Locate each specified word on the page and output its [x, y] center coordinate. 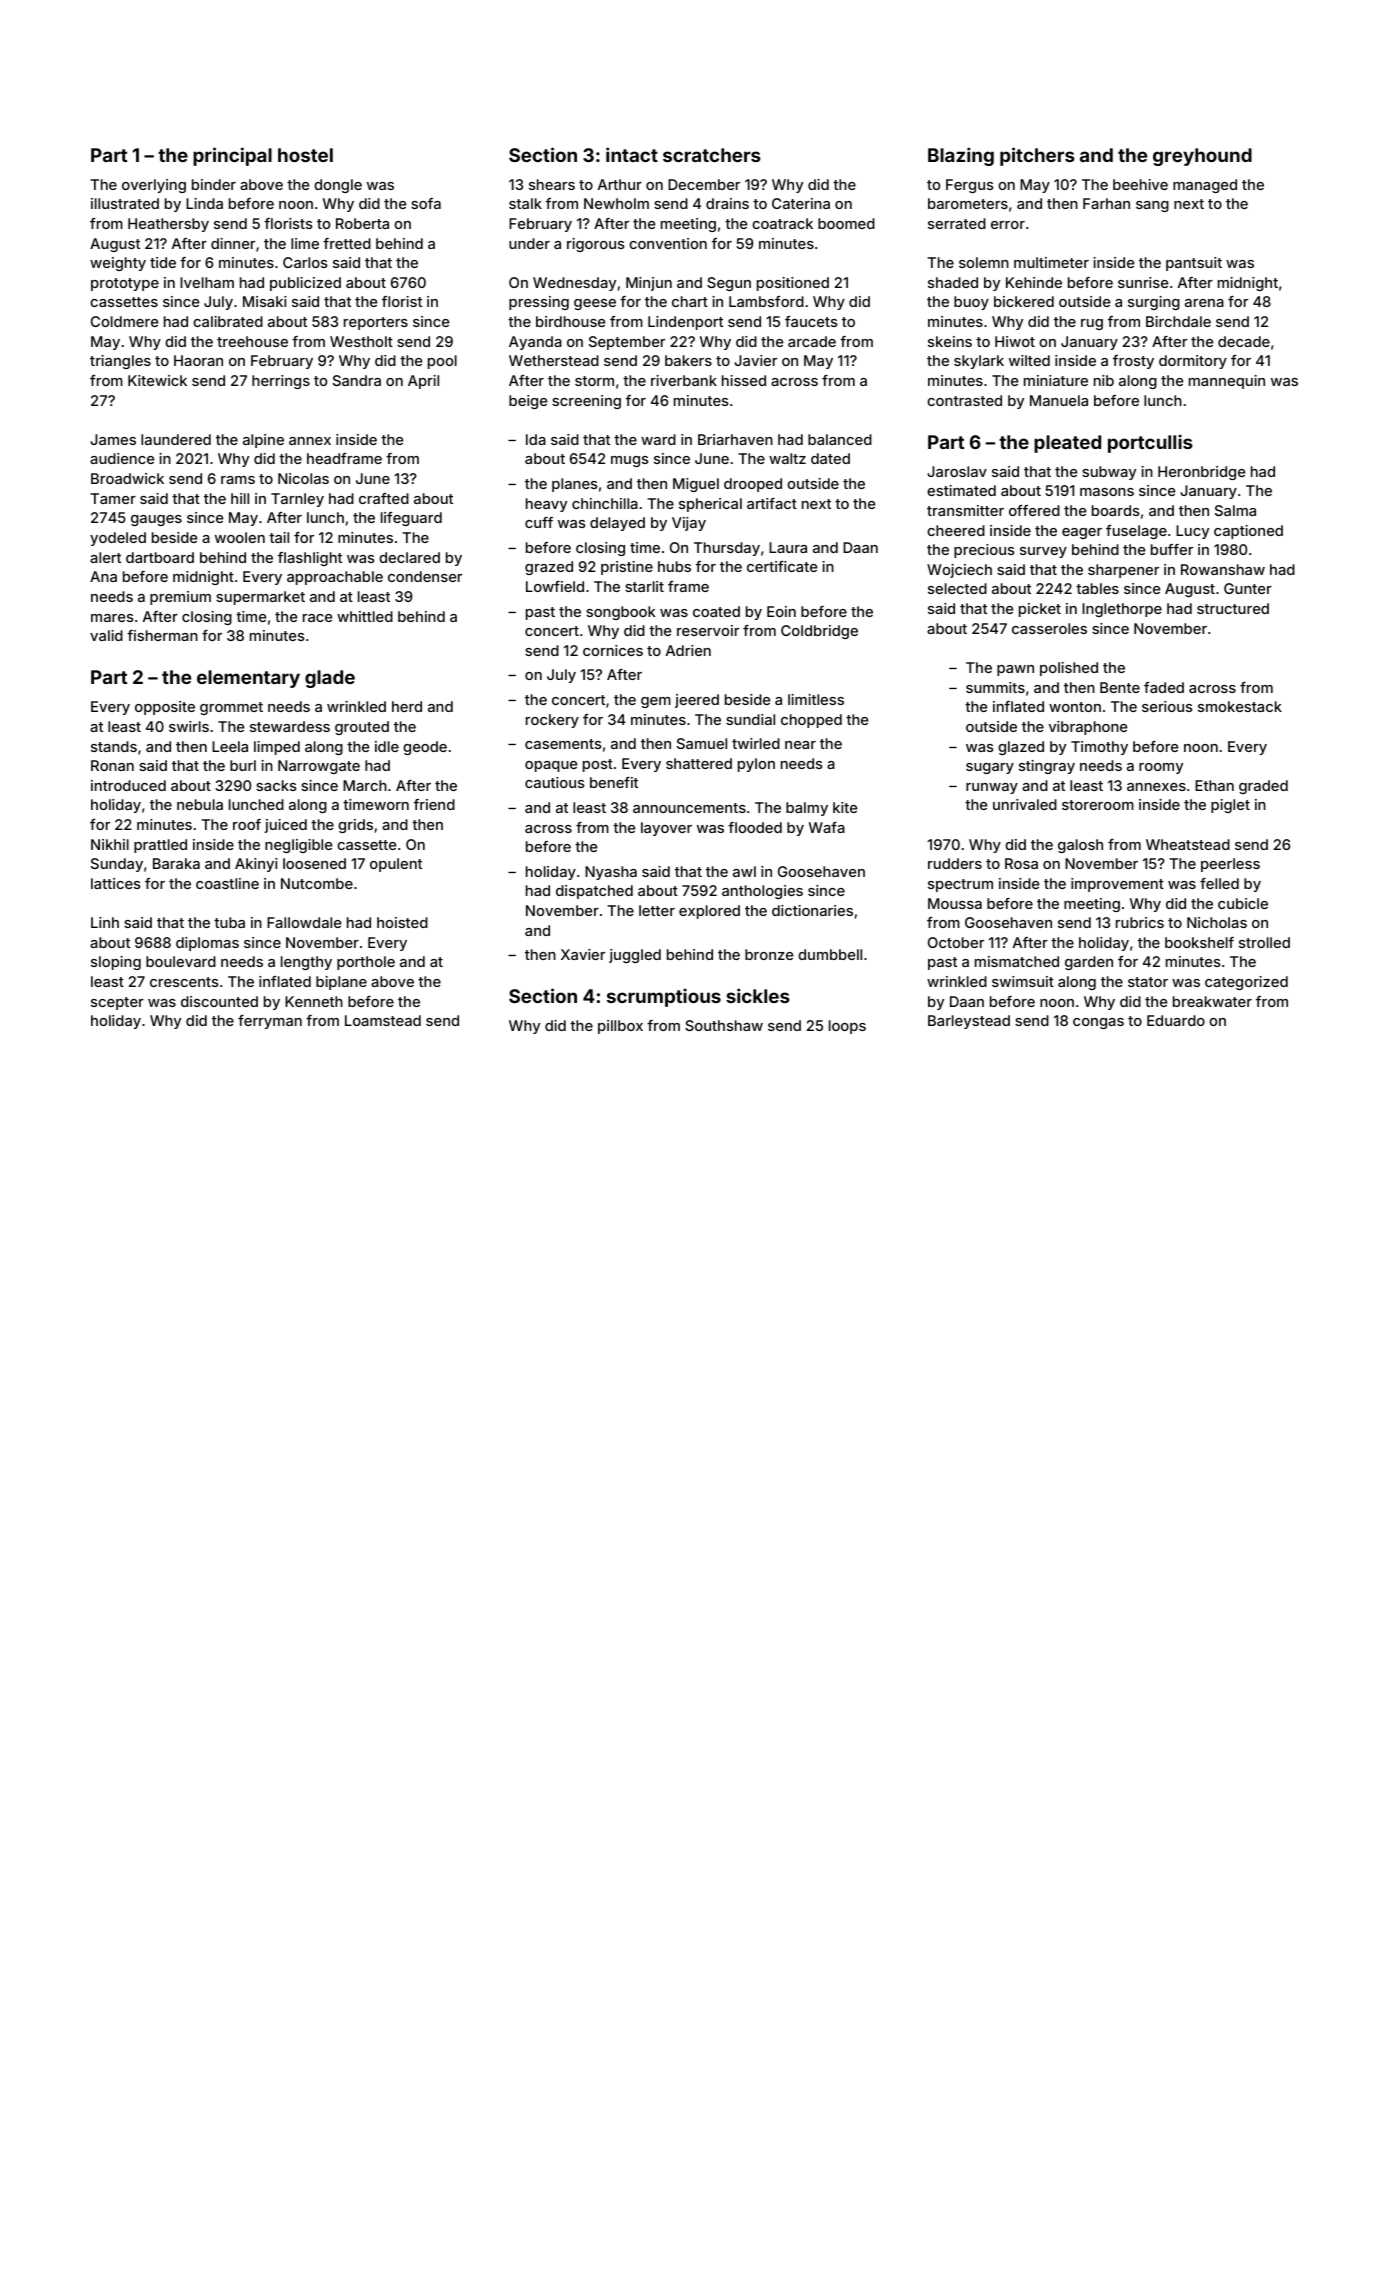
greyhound [1202, 157]
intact [632, 154]
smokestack [1240, 706]
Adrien [688, 650]
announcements [689, 808]
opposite [165, 708]
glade [330, 679]
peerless [1230, 865]
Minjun [649, 284]
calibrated [228, 321]
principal [232, 156]
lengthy [306, 963]
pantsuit [1194, 264]
